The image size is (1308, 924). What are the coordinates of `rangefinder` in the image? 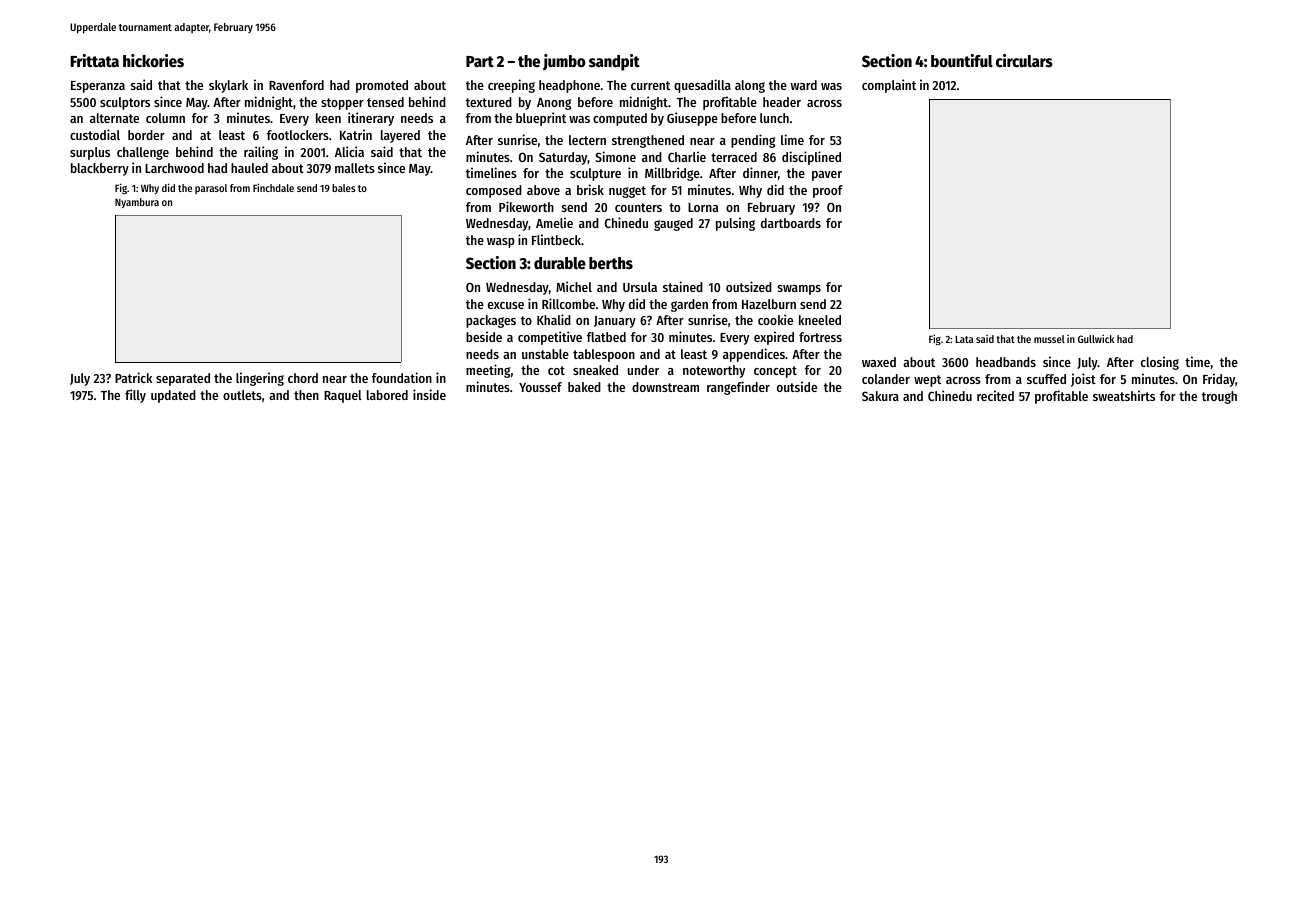 It's located at (738, 388).
